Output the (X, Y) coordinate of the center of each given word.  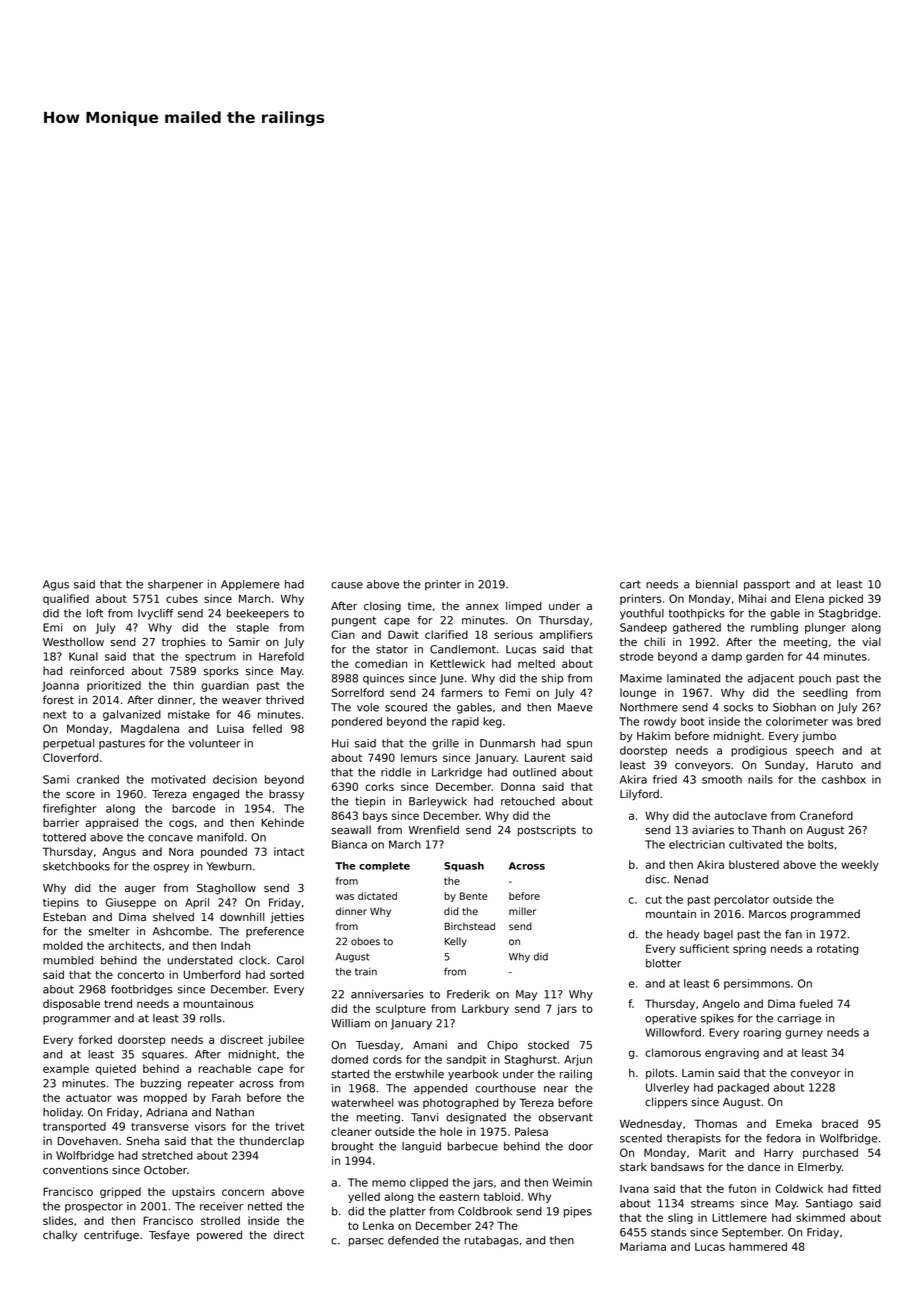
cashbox (844, 779)
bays (375, 816)
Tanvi (424, 1117)
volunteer (215, 743)
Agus (56, 585)
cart (630, 584)
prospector (94, 1207)
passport (767, 585)
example (66, 1069)
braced (840, 1123)
